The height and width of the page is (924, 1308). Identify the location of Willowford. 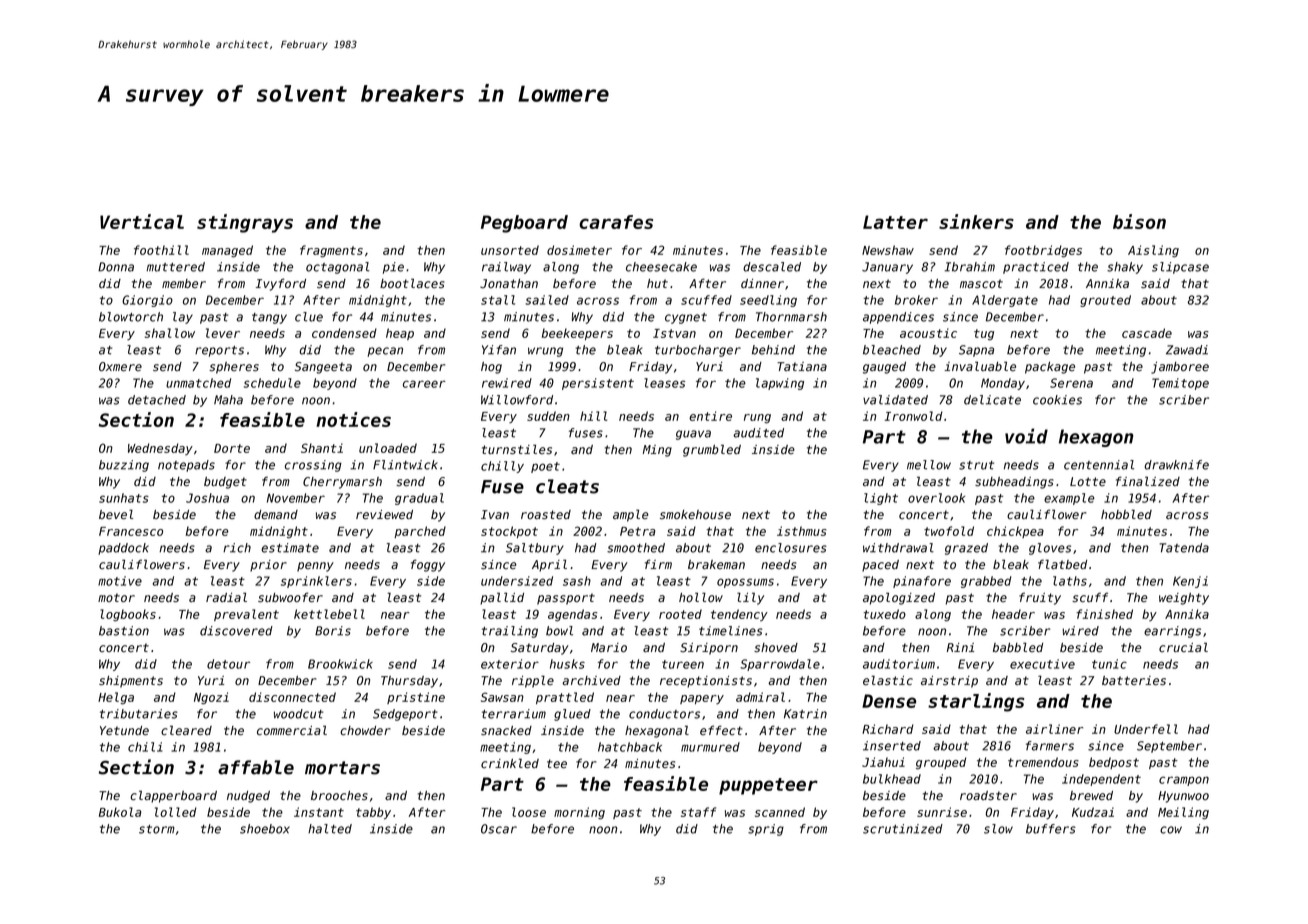
(517, 400).
